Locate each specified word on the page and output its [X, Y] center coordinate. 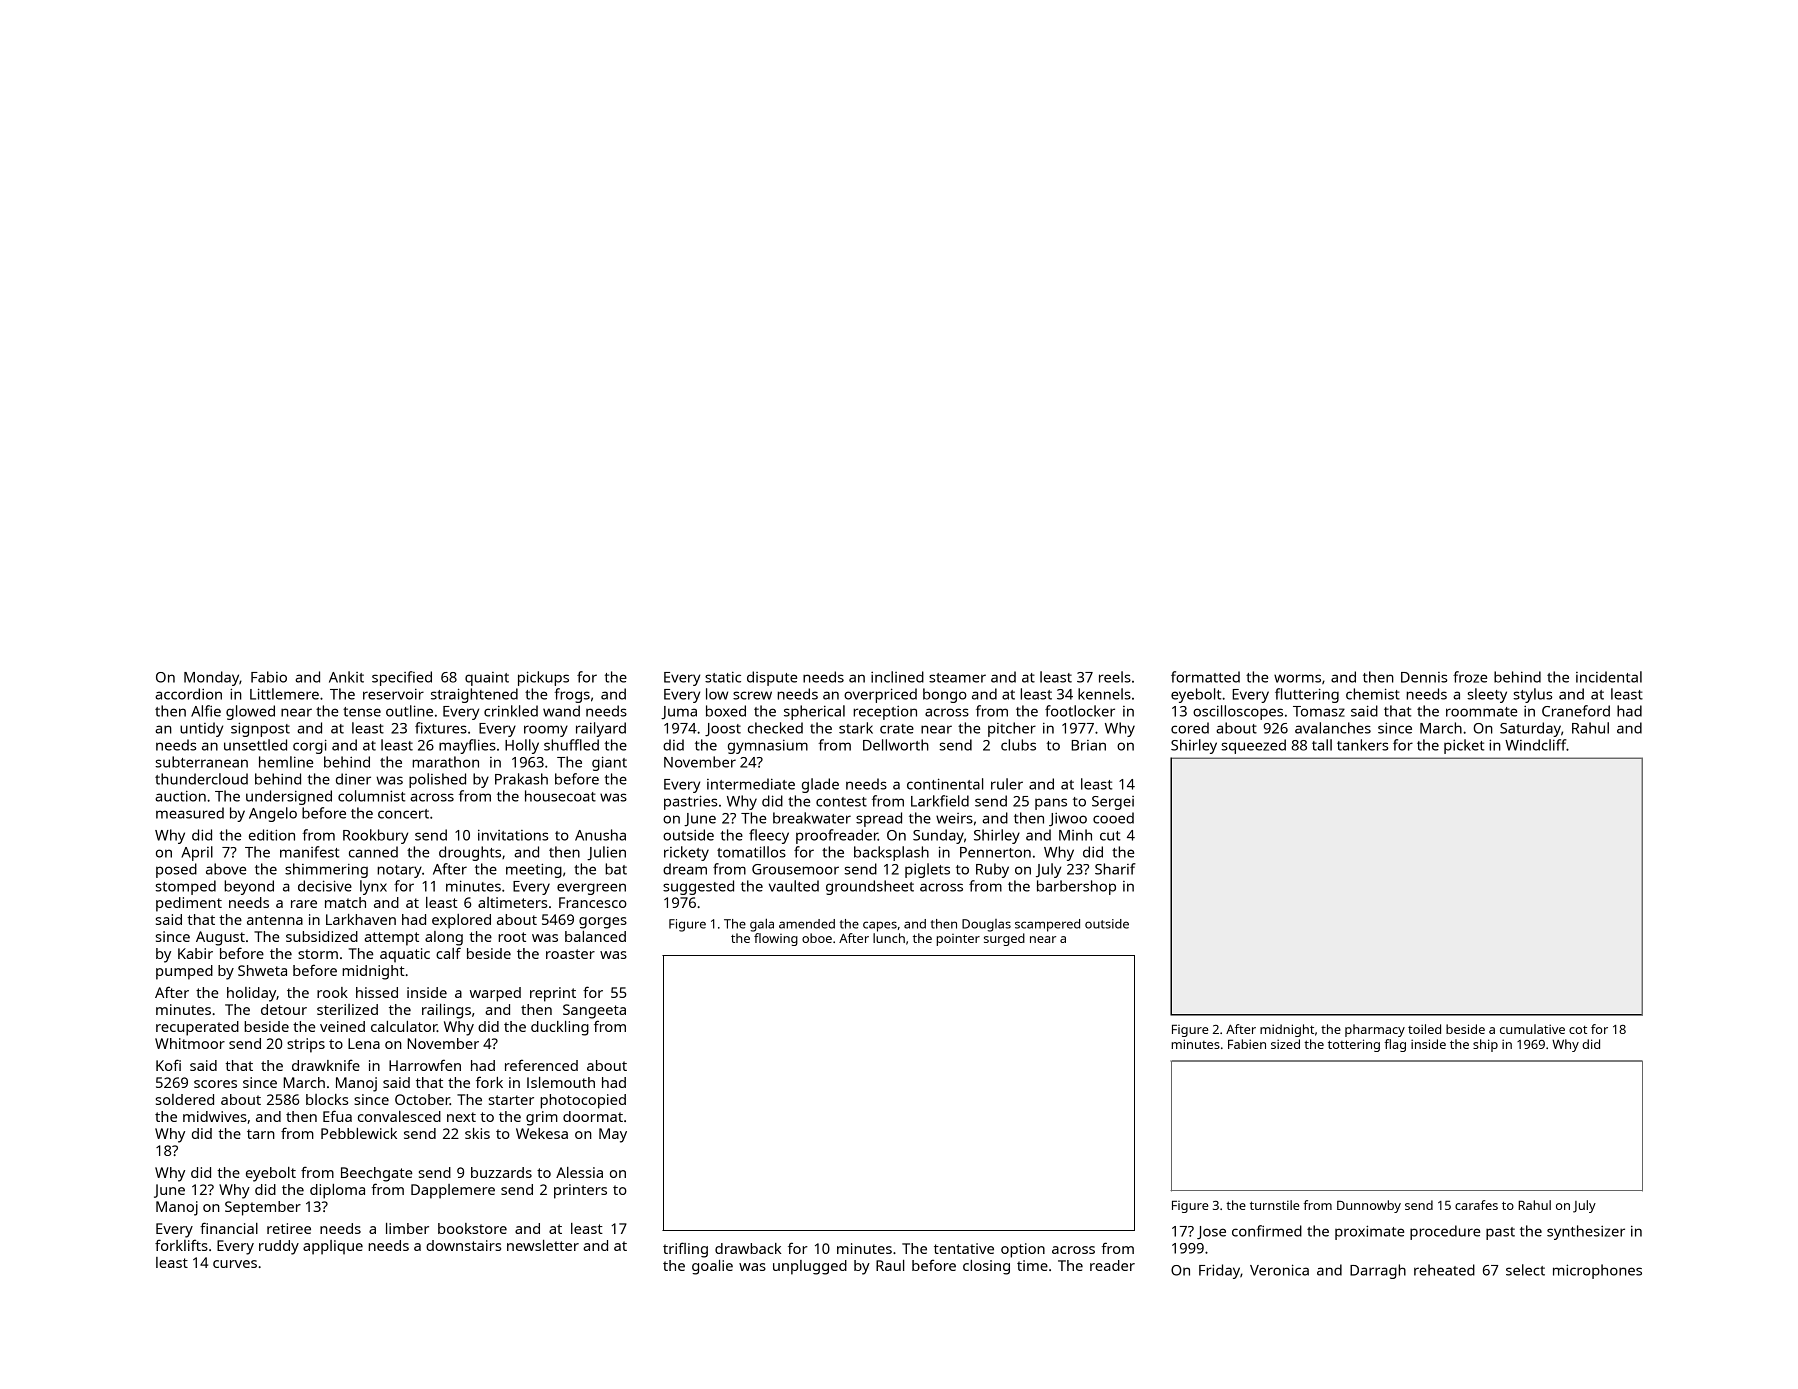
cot [1578, 1030]
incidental [1609, 677]
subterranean [201, 762]
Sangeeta [594, 1011]
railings [446, 1011]
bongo [945, 695]
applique [333, 1247]
